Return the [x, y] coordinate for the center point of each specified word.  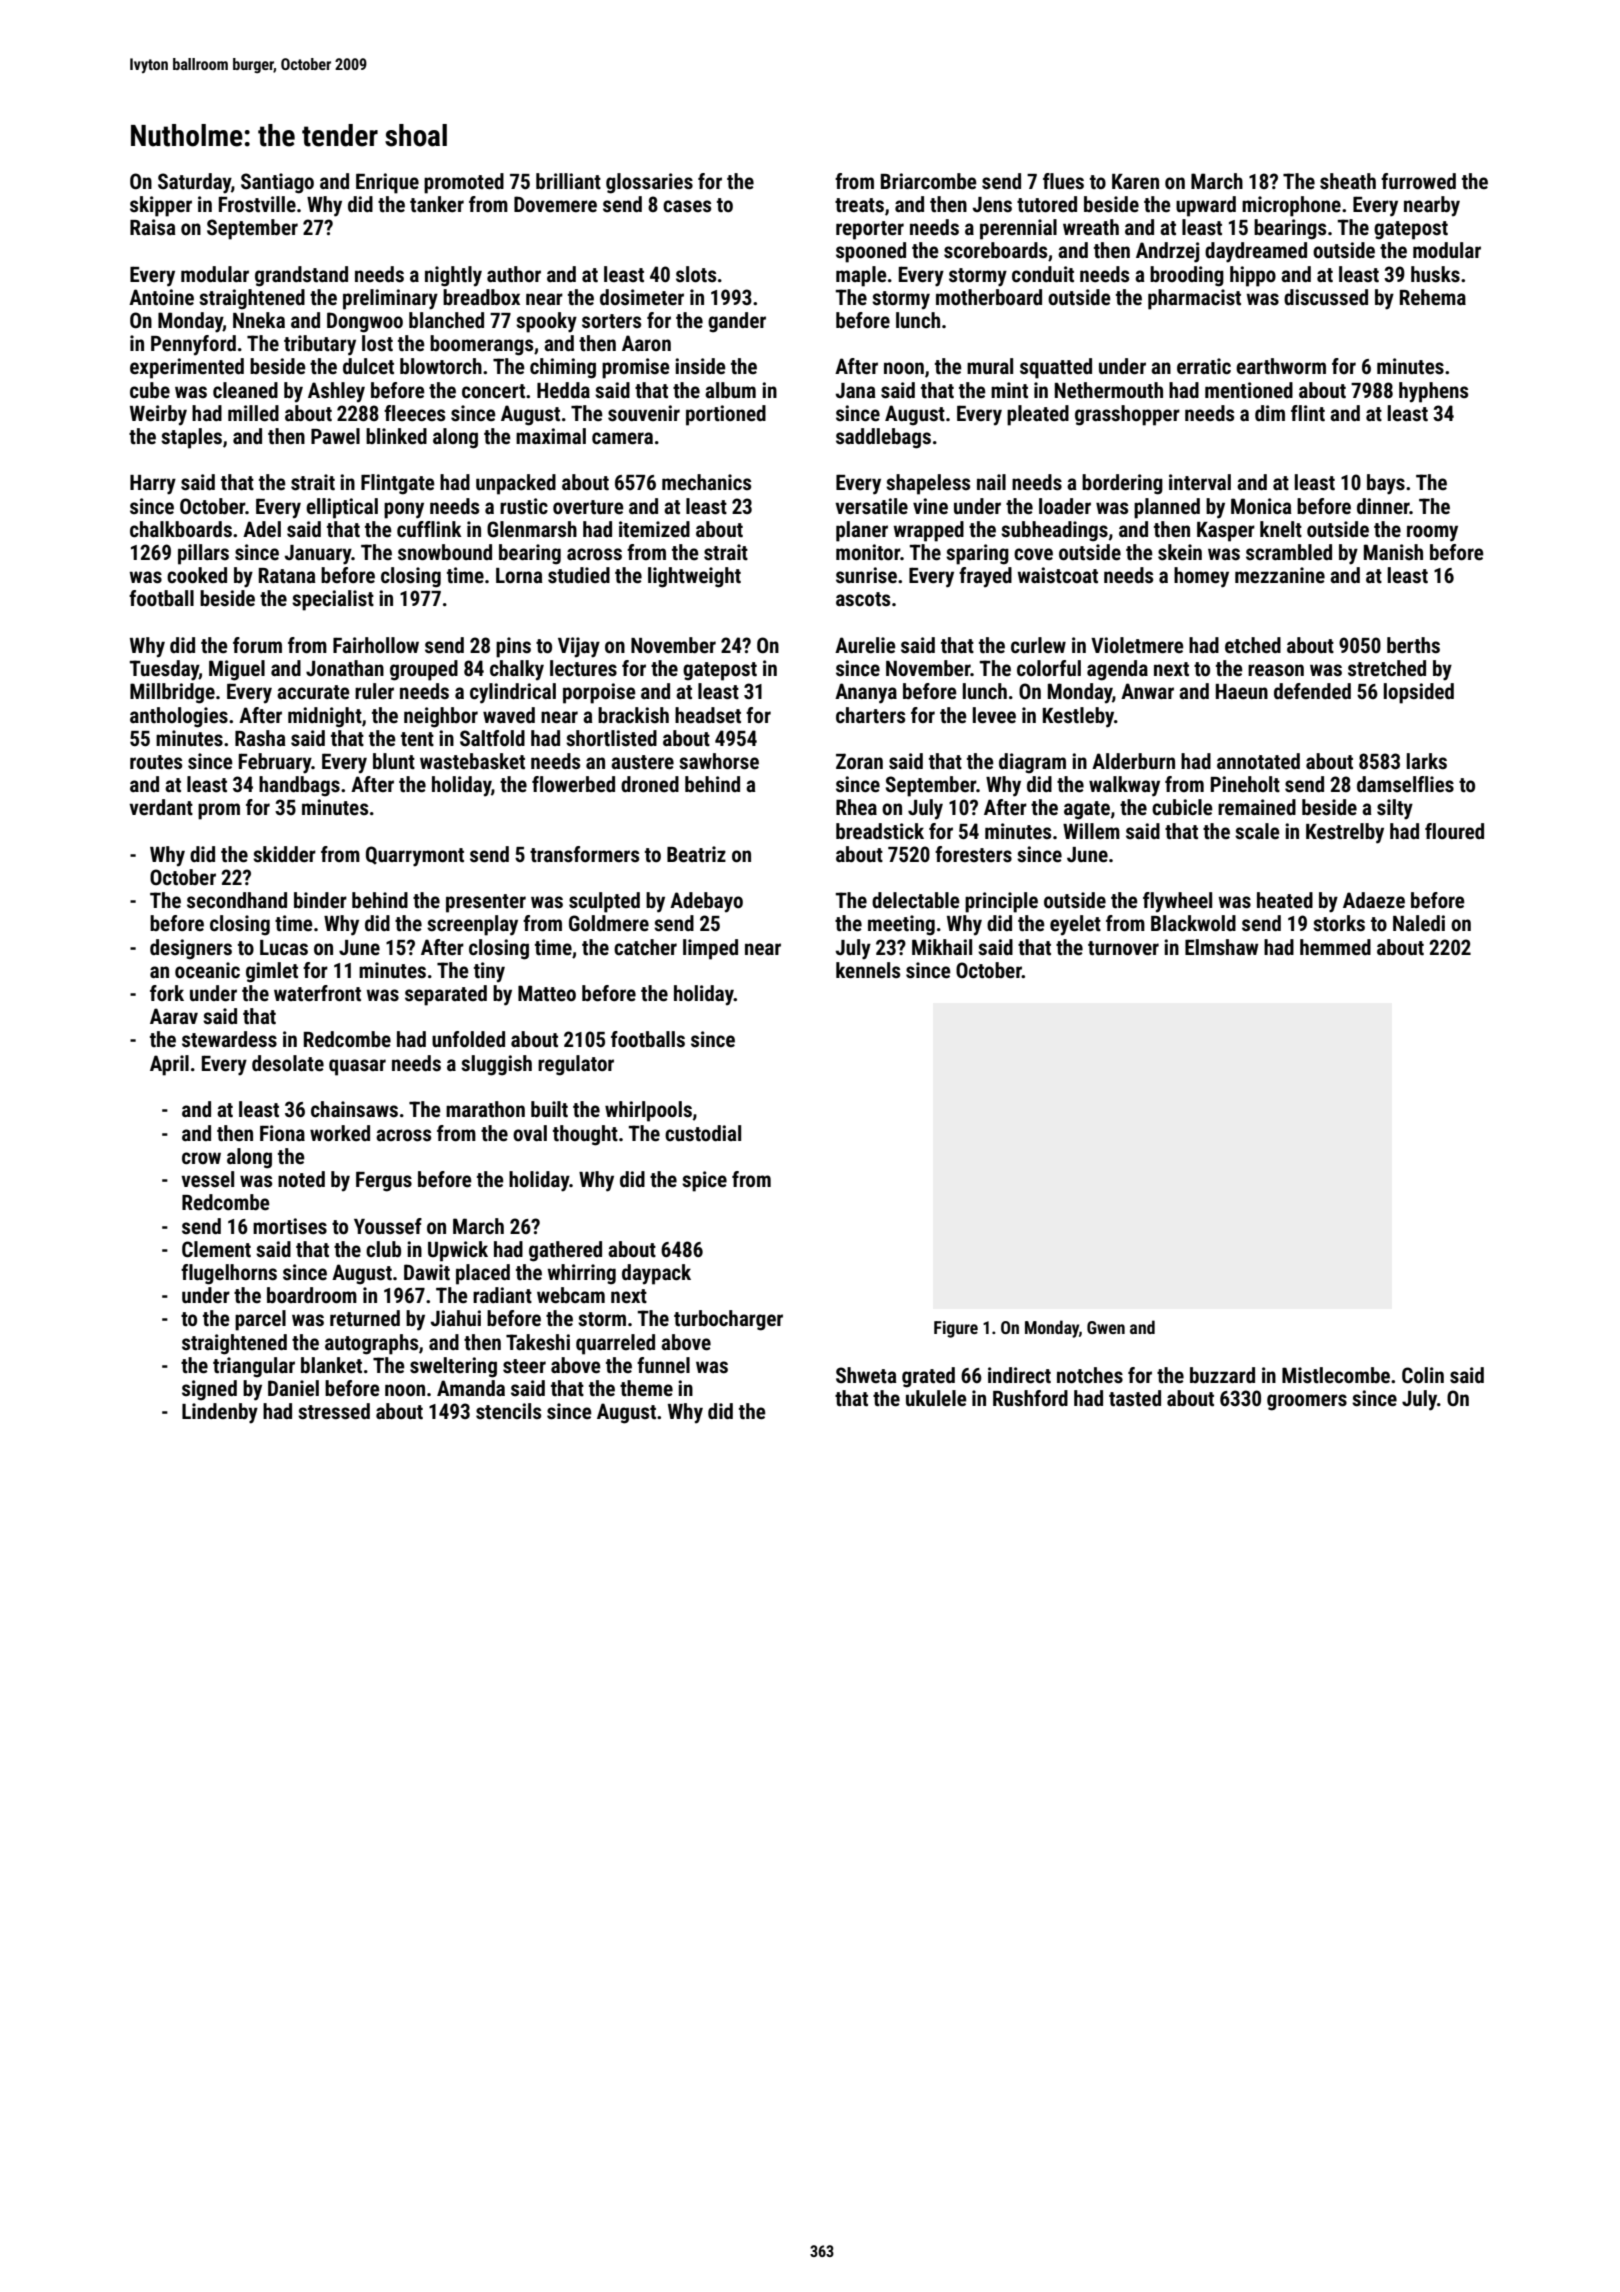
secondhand [237, 900]
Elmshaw [1222, 947]
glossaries [649, 183]
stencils [508, 1411]
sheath [1348, 181]
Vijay [579, 647]
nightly [453, 276]
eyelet [1075, 925]
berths [1413, 645]
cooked [197, 575]
